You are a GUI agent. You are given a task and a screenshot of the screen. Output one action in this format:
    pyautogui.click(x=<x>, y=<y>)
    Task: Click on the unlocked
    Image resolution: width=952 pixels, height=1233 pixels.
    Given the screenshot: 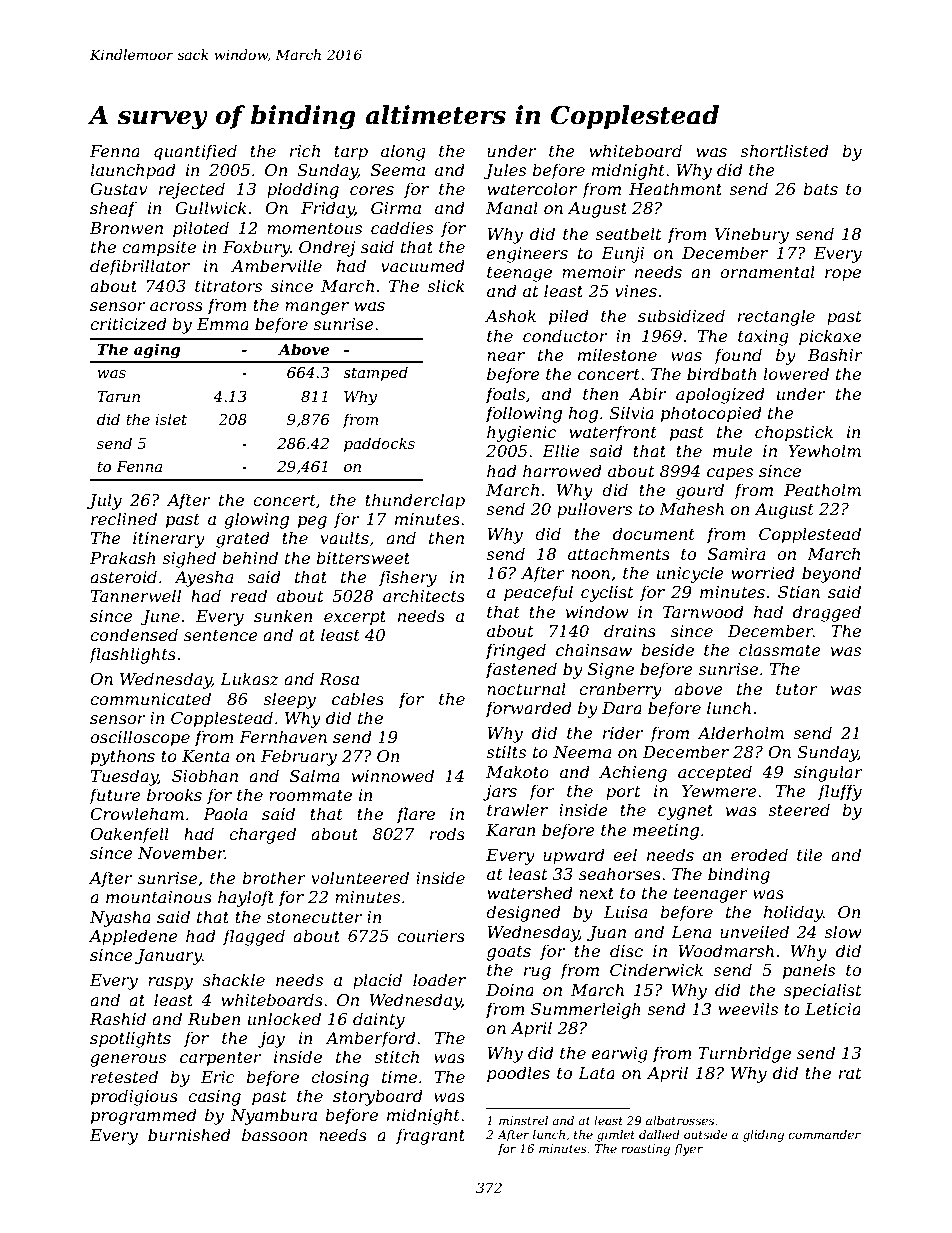 What is the action you would take?
    pyautogui.click(x=284, y=1018)
